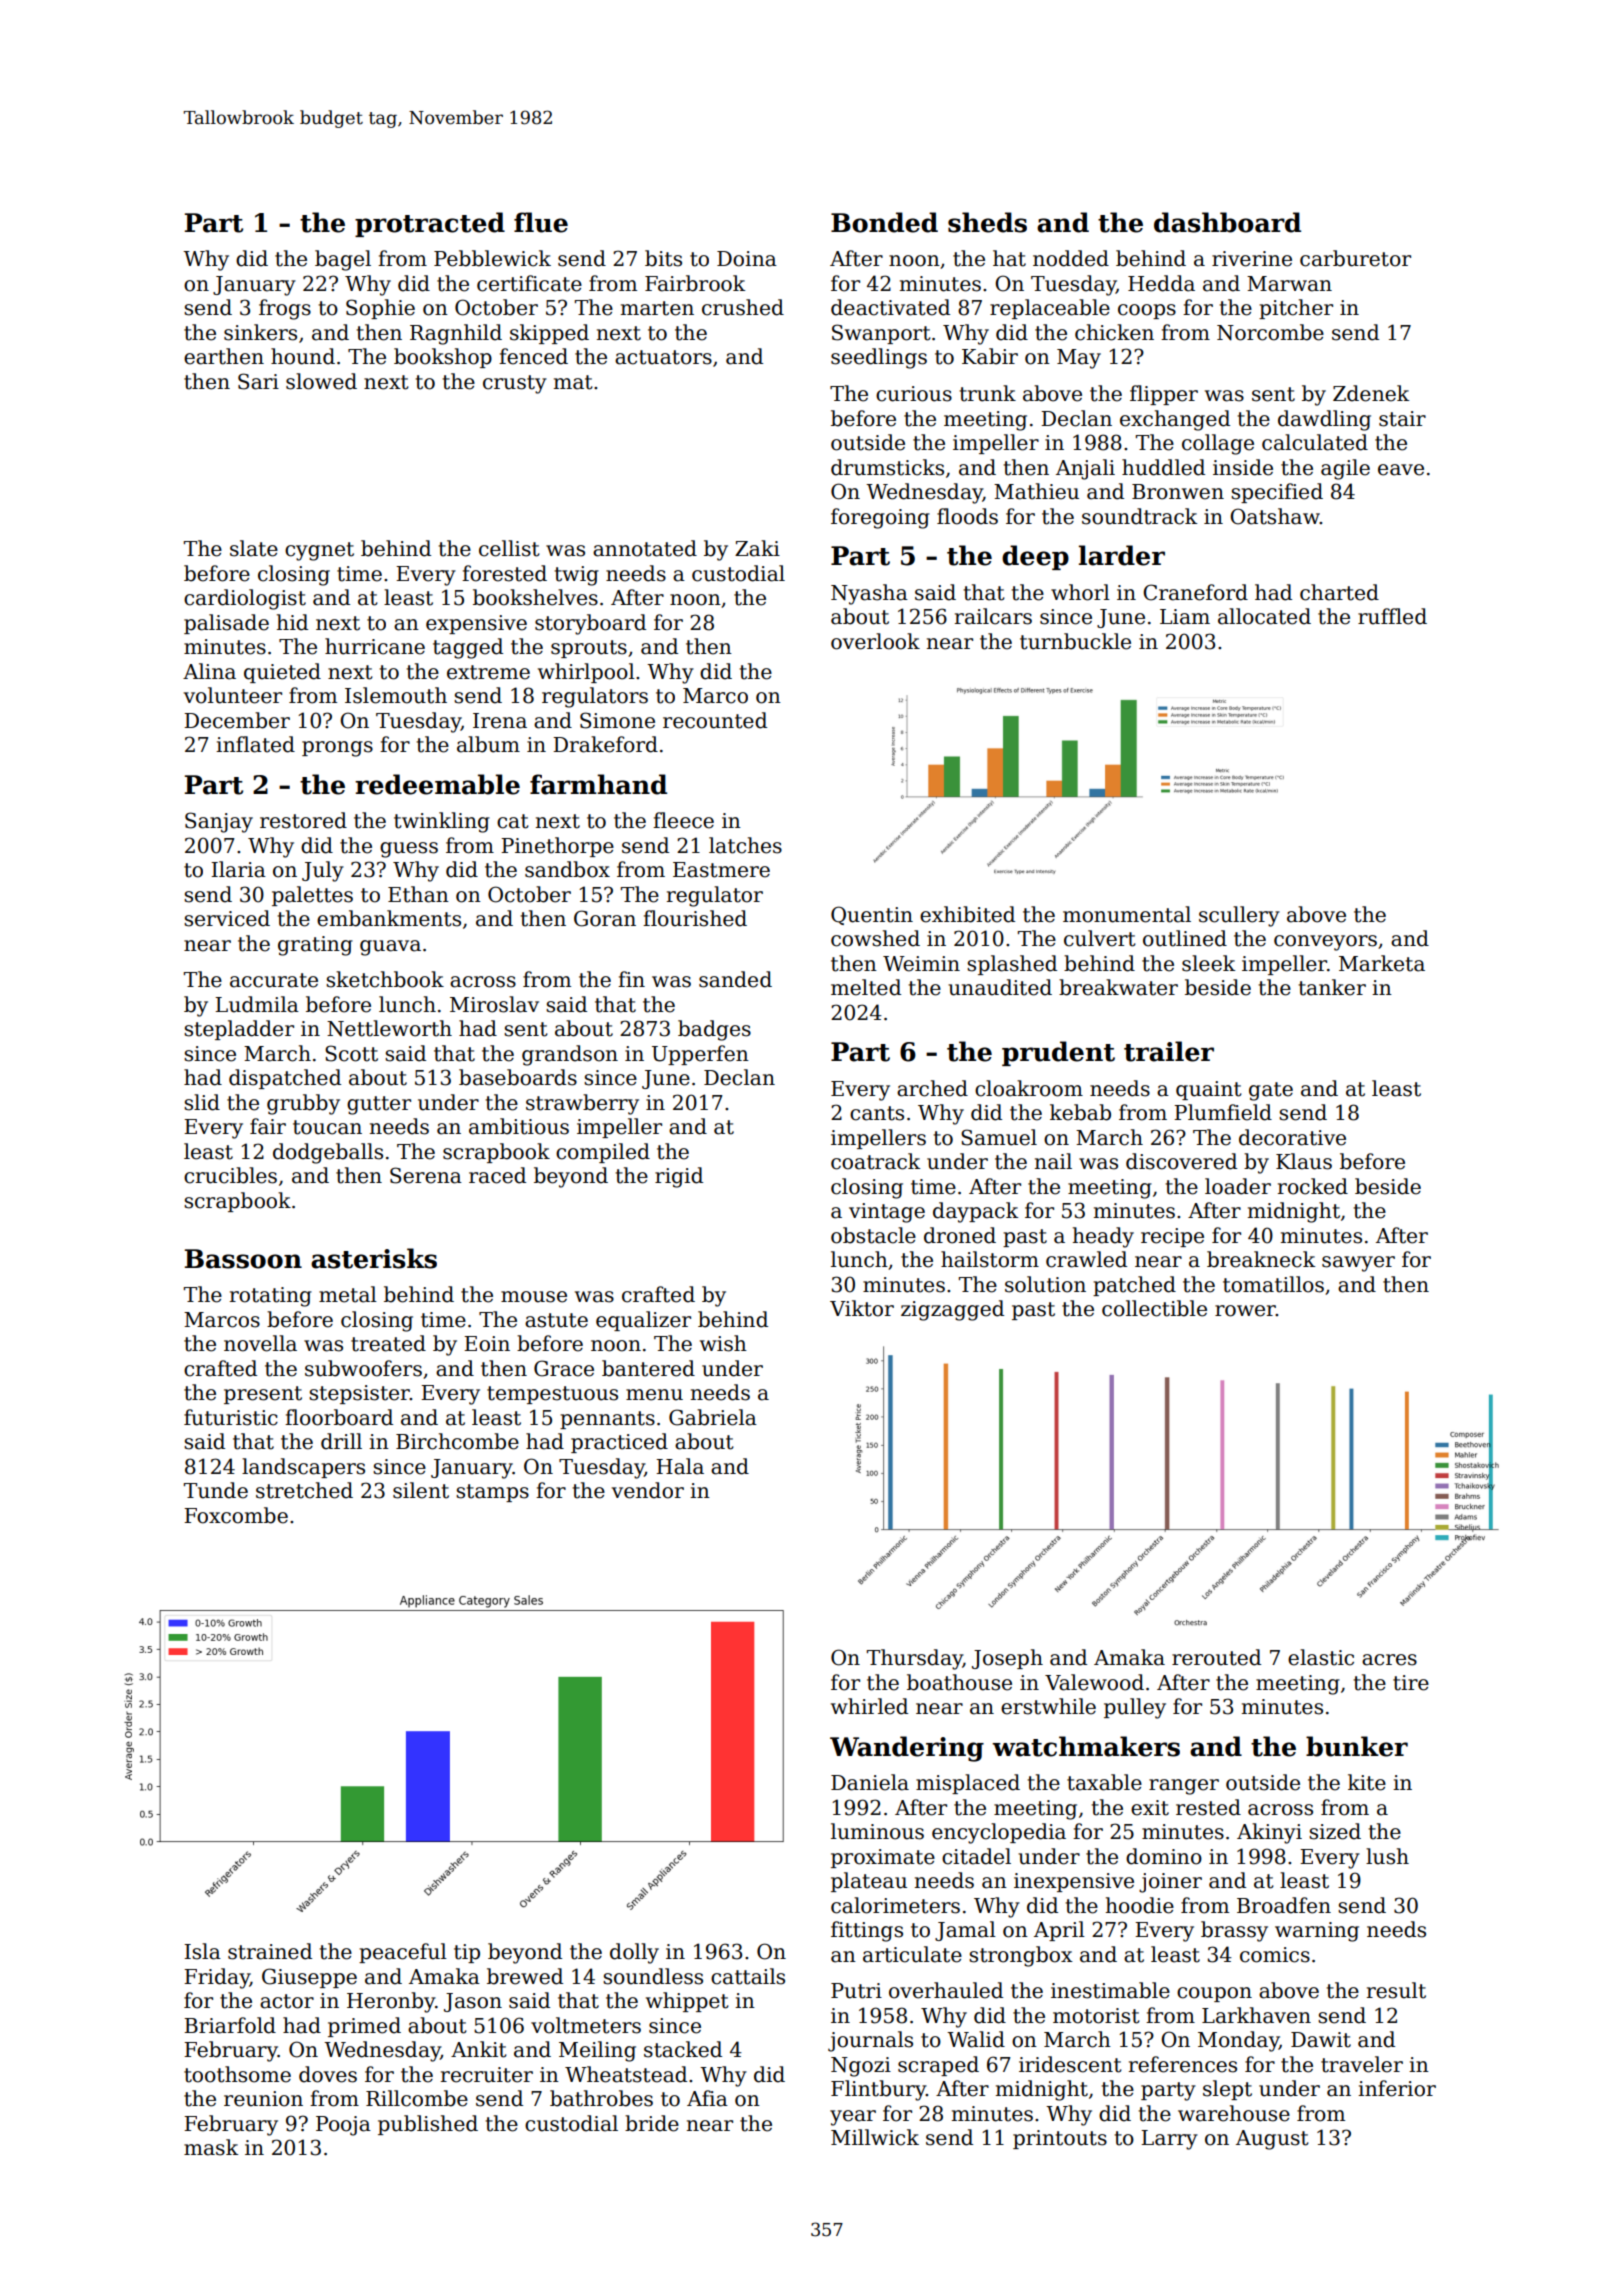 This page has width=1620, height=2292. I want to click on collectible, so click(1154, 1308).
